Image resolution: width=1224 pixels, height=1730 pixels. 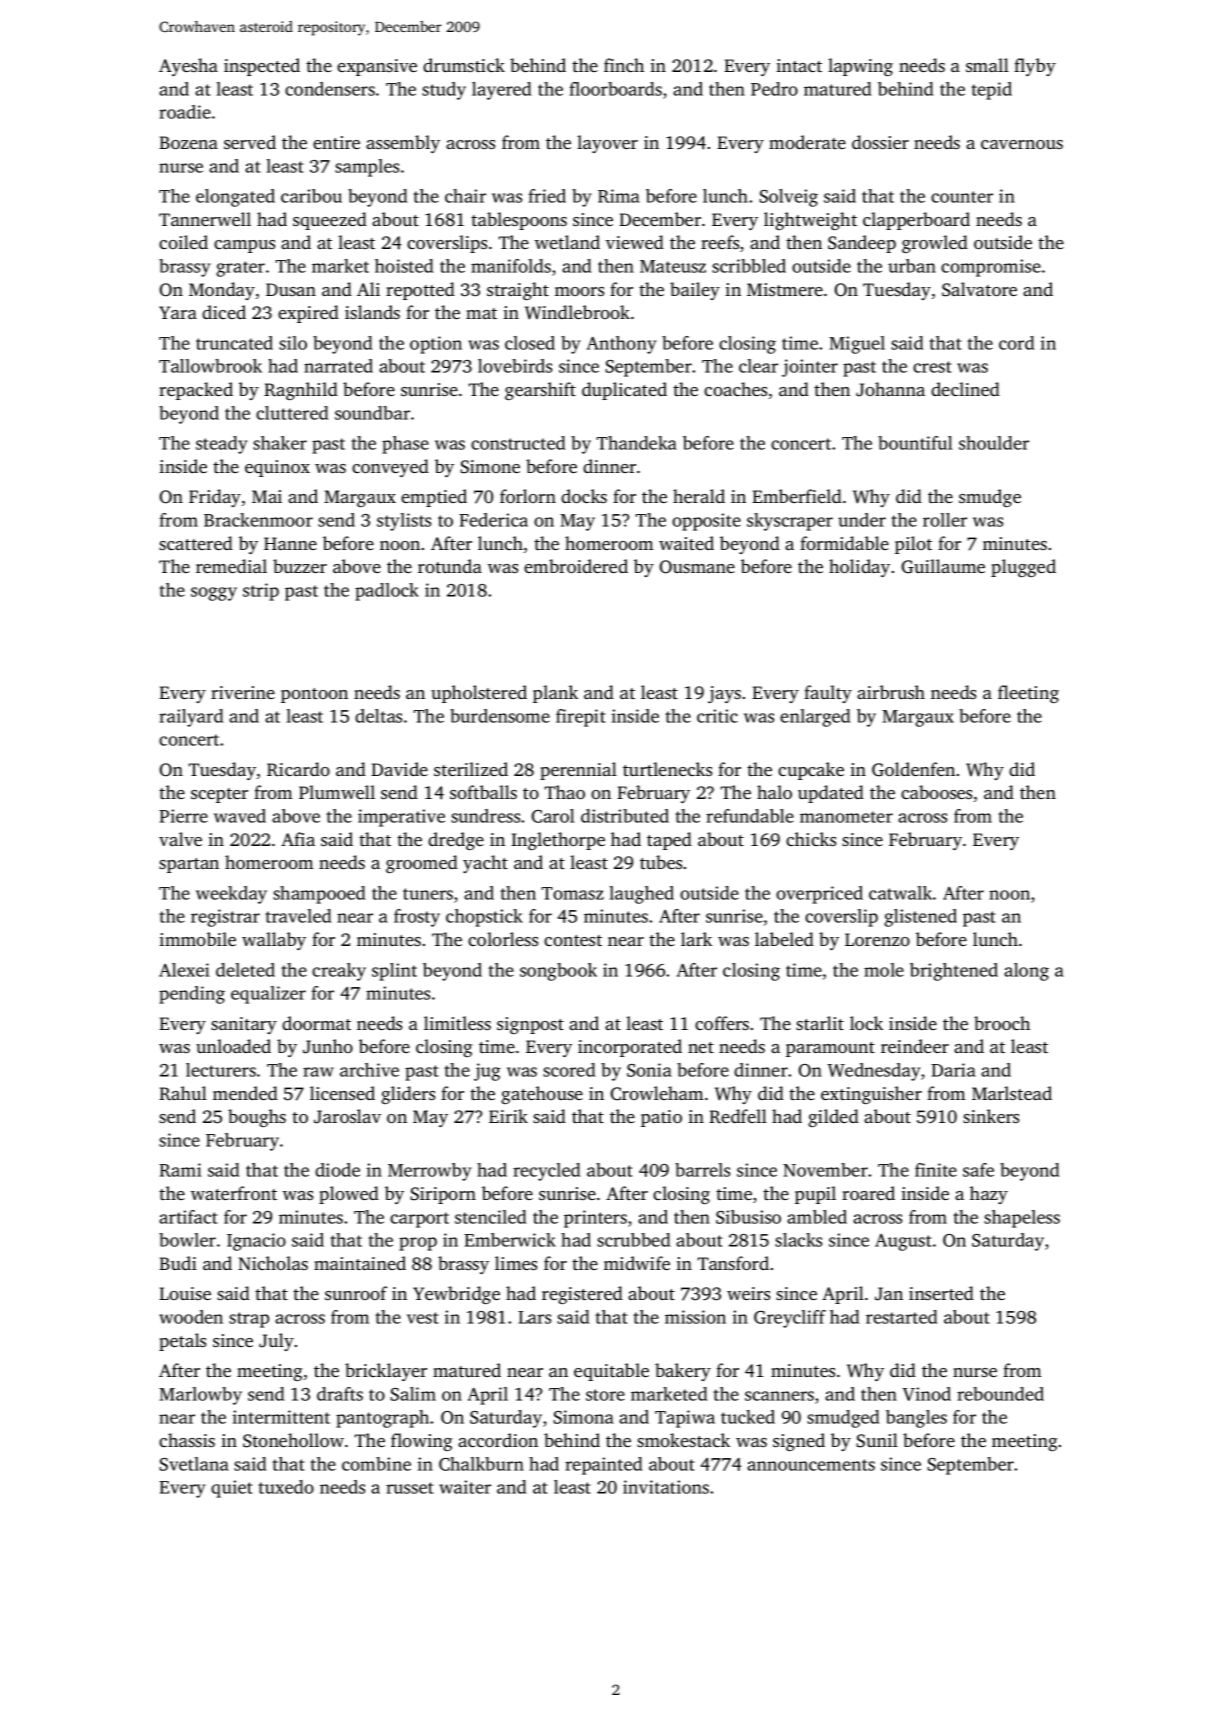 I want to click on pontoon, so click(x=314, y=695).
